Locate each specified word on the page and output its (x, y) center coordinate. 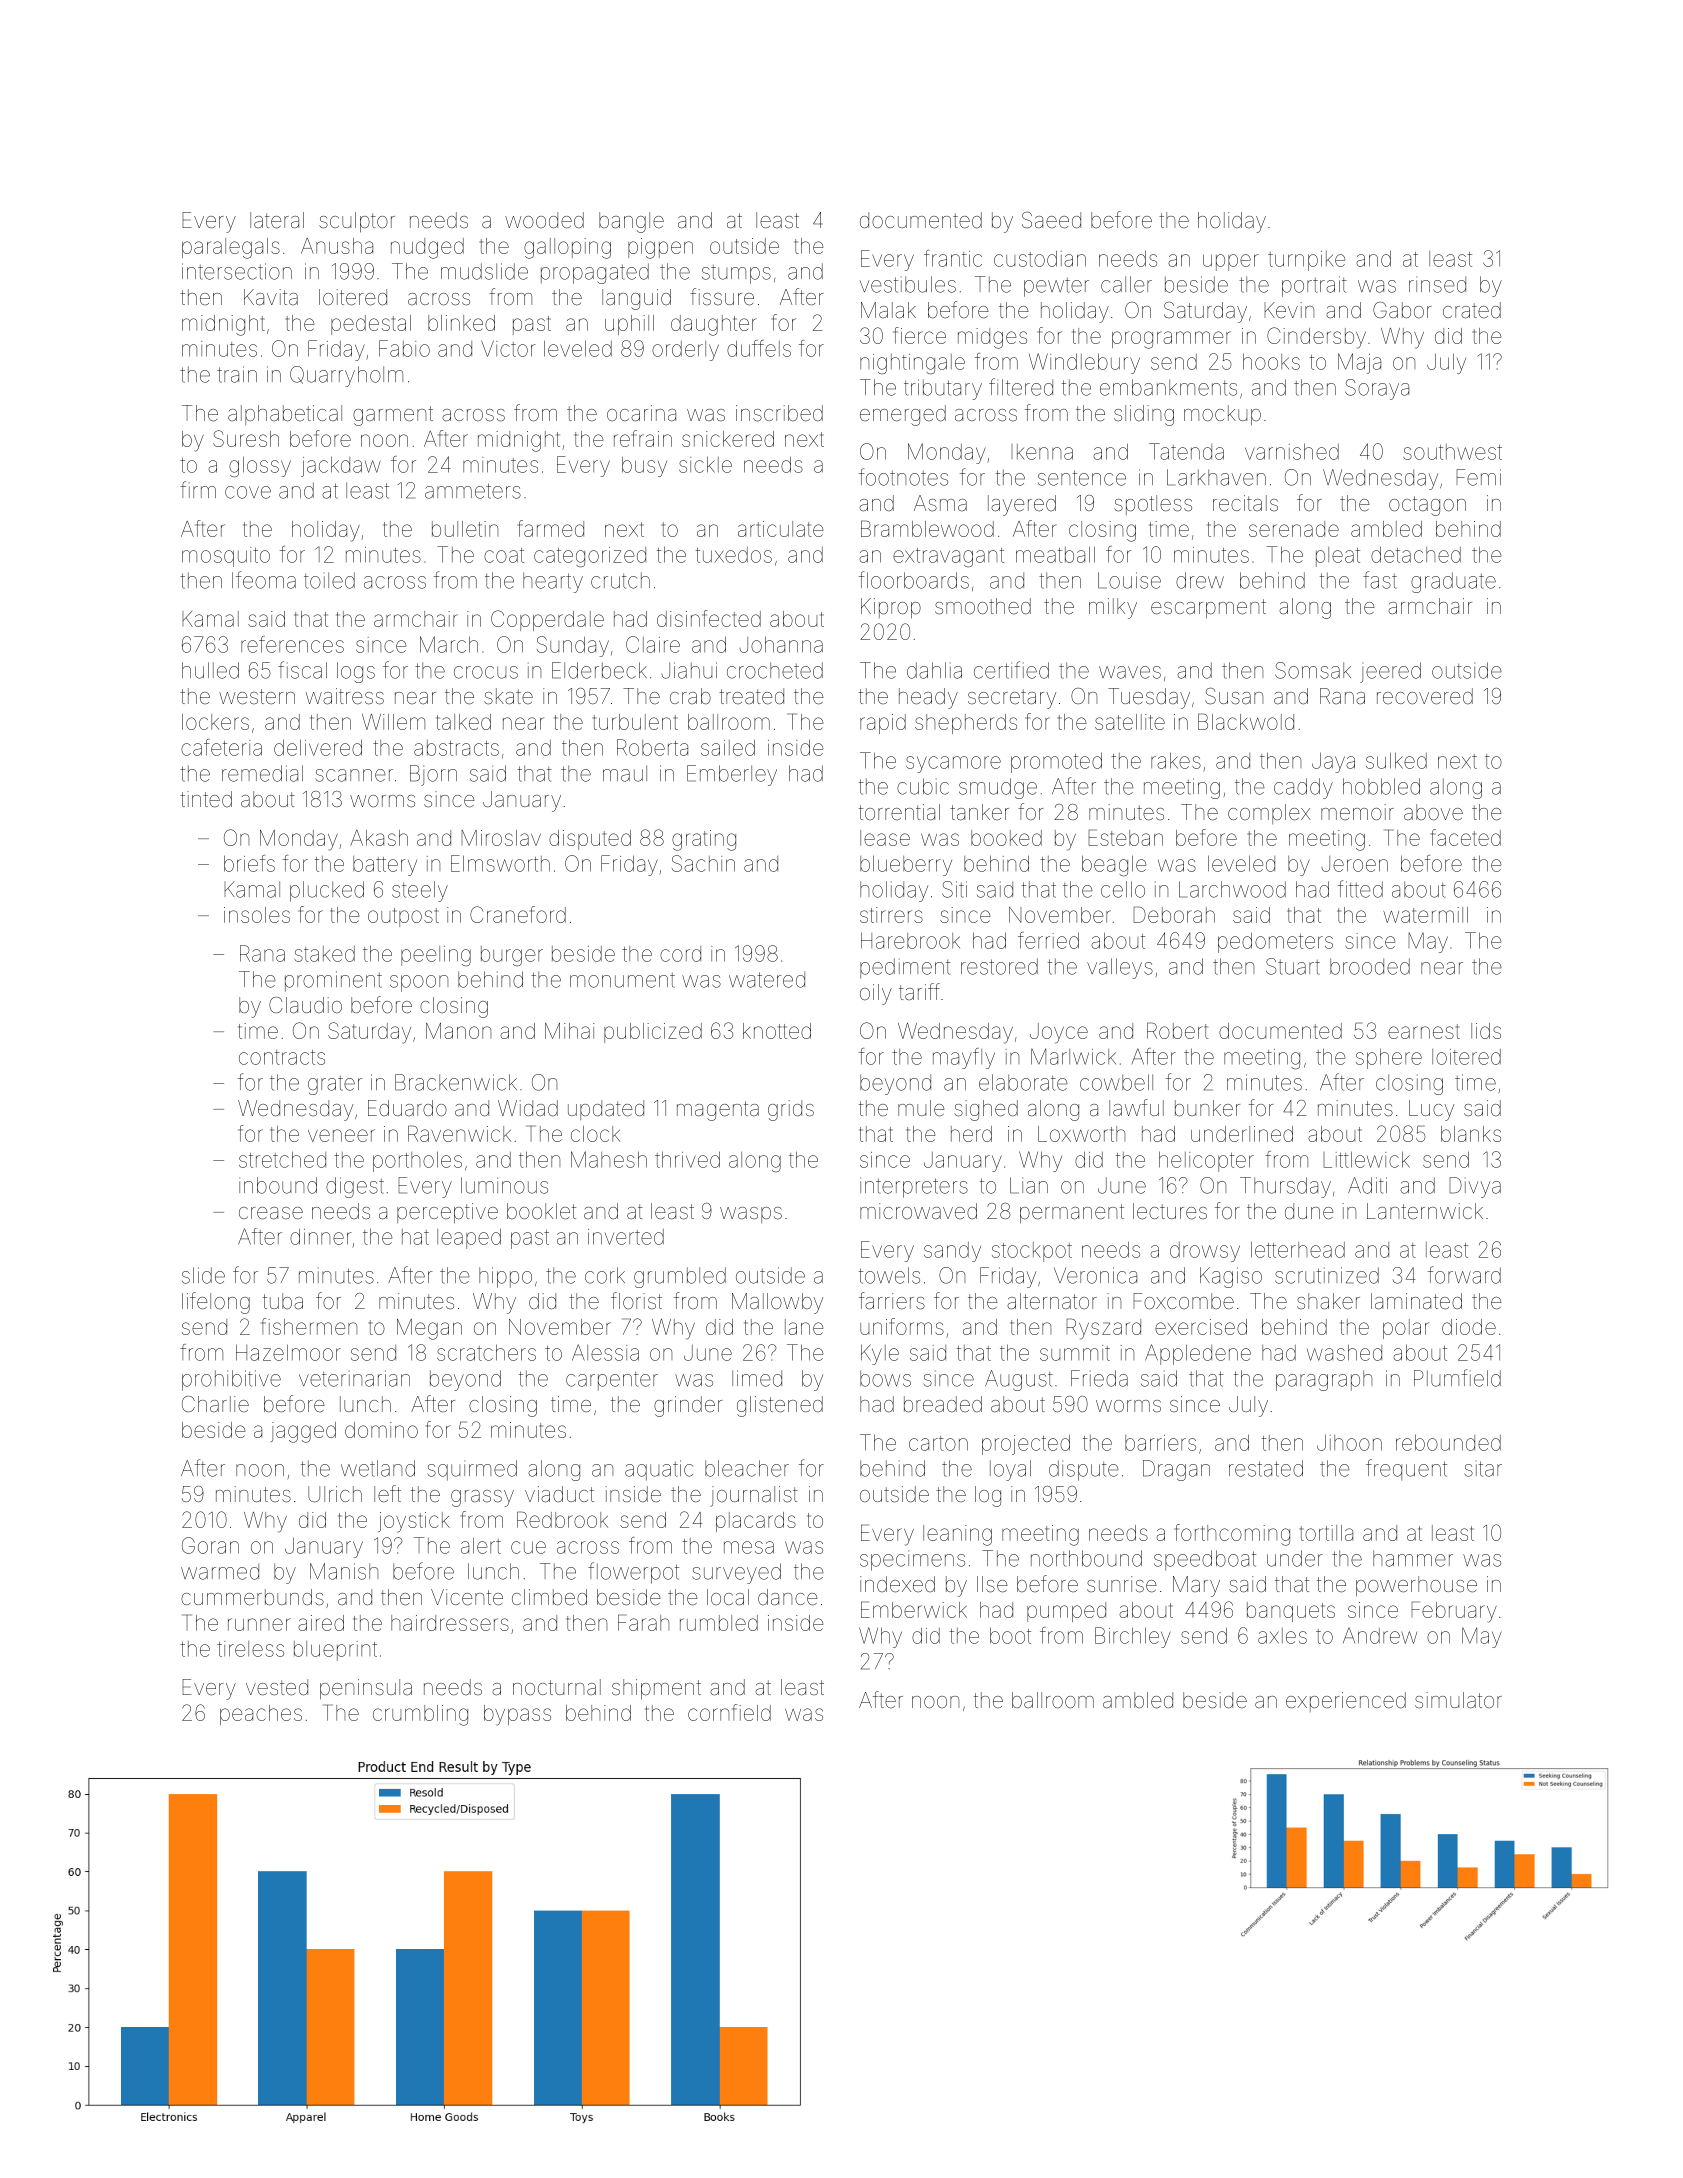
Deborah (1174, 914)
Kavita (271, 297)
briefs (249, 863)
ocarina (641, 413)
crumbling (420, 1715)
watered (767, 979)
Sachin (703, 863)
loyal (1010, 1470)
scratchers (486, 1352)
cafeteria (221, 747)
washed (1344, 1352)
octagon (1427, 506)
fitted (1360, 889)
